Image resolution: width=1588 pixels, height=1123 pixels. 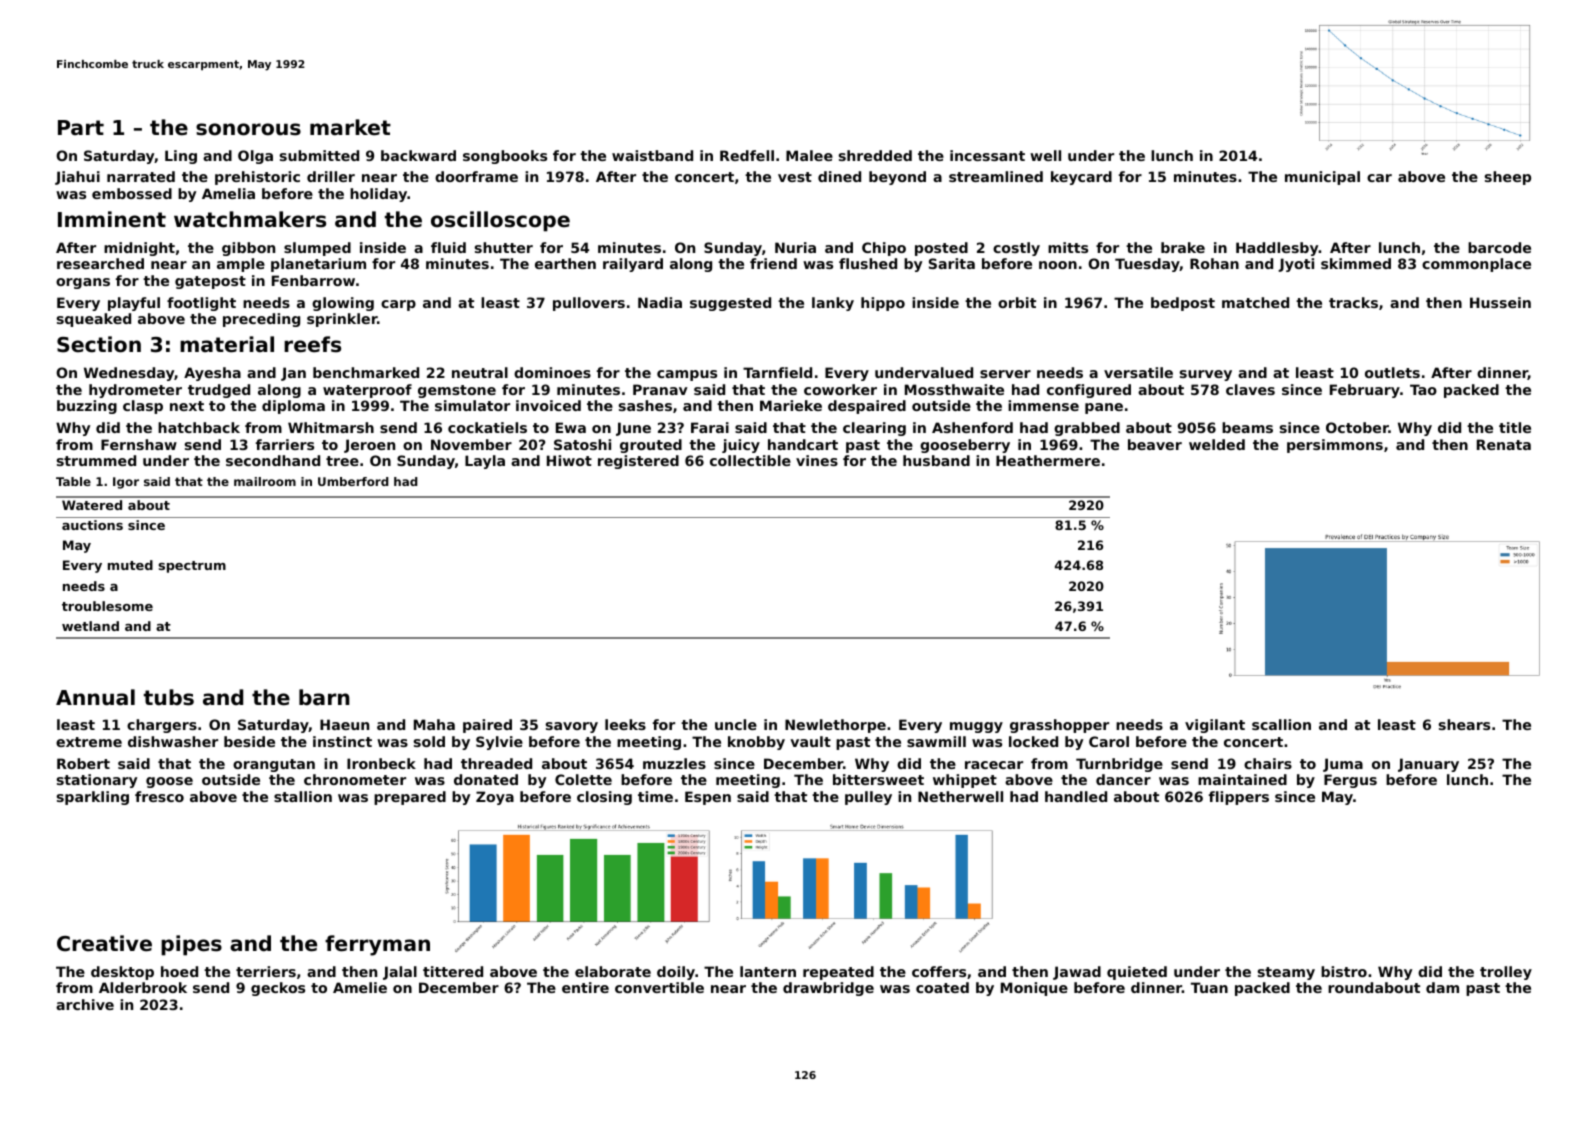 What do you see at coordinates (651, 446) in the image?
I see `grouted` at bounding box center [651, 446].
